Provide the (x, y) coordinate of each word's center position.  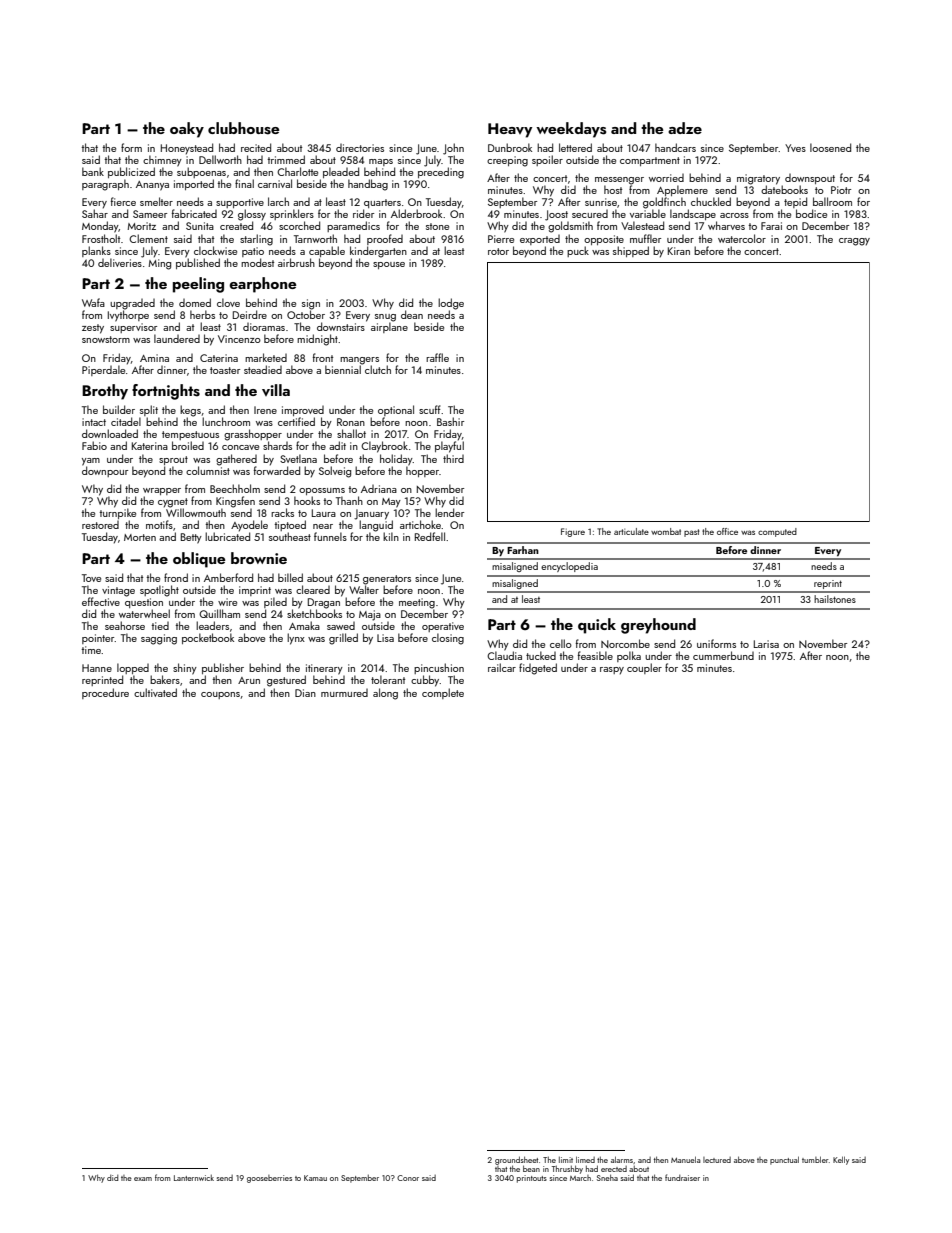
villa (276, 390)
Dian (305, 693)
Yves (795, 148)
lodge (451, 304)
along (385, 694)
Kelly (841, 1160)
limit (566, 1159)
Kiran (679, 251)
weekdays (571, 130)
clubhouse (243, 128)
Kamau (315, 1178)
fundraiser (682, 1177)
